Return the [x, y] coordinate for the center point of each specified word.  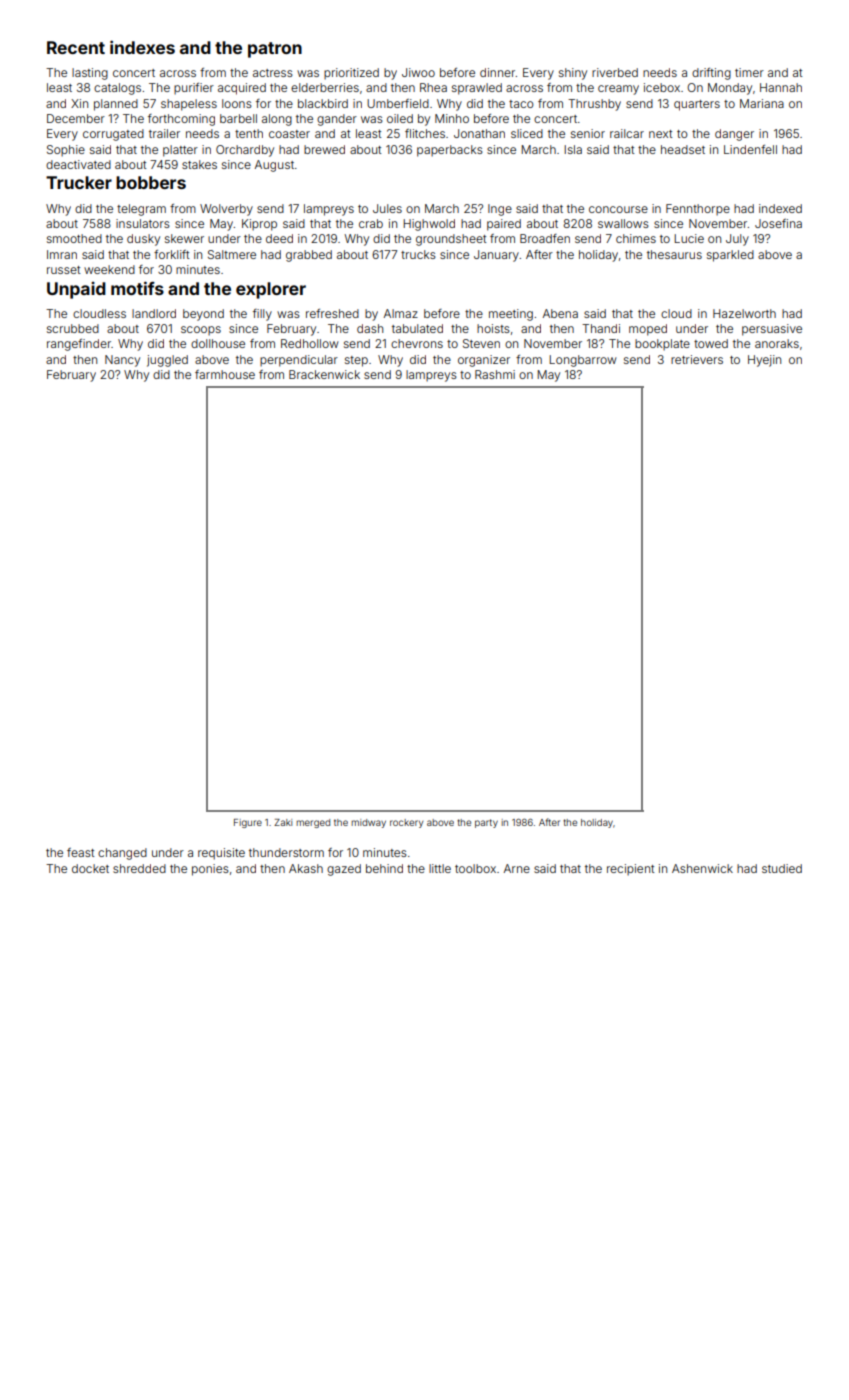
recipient [630, 870]
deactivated [78, 164]
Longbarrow [583, 361]
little [440, 868]
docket [90, 868]
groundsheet [451, 240]
